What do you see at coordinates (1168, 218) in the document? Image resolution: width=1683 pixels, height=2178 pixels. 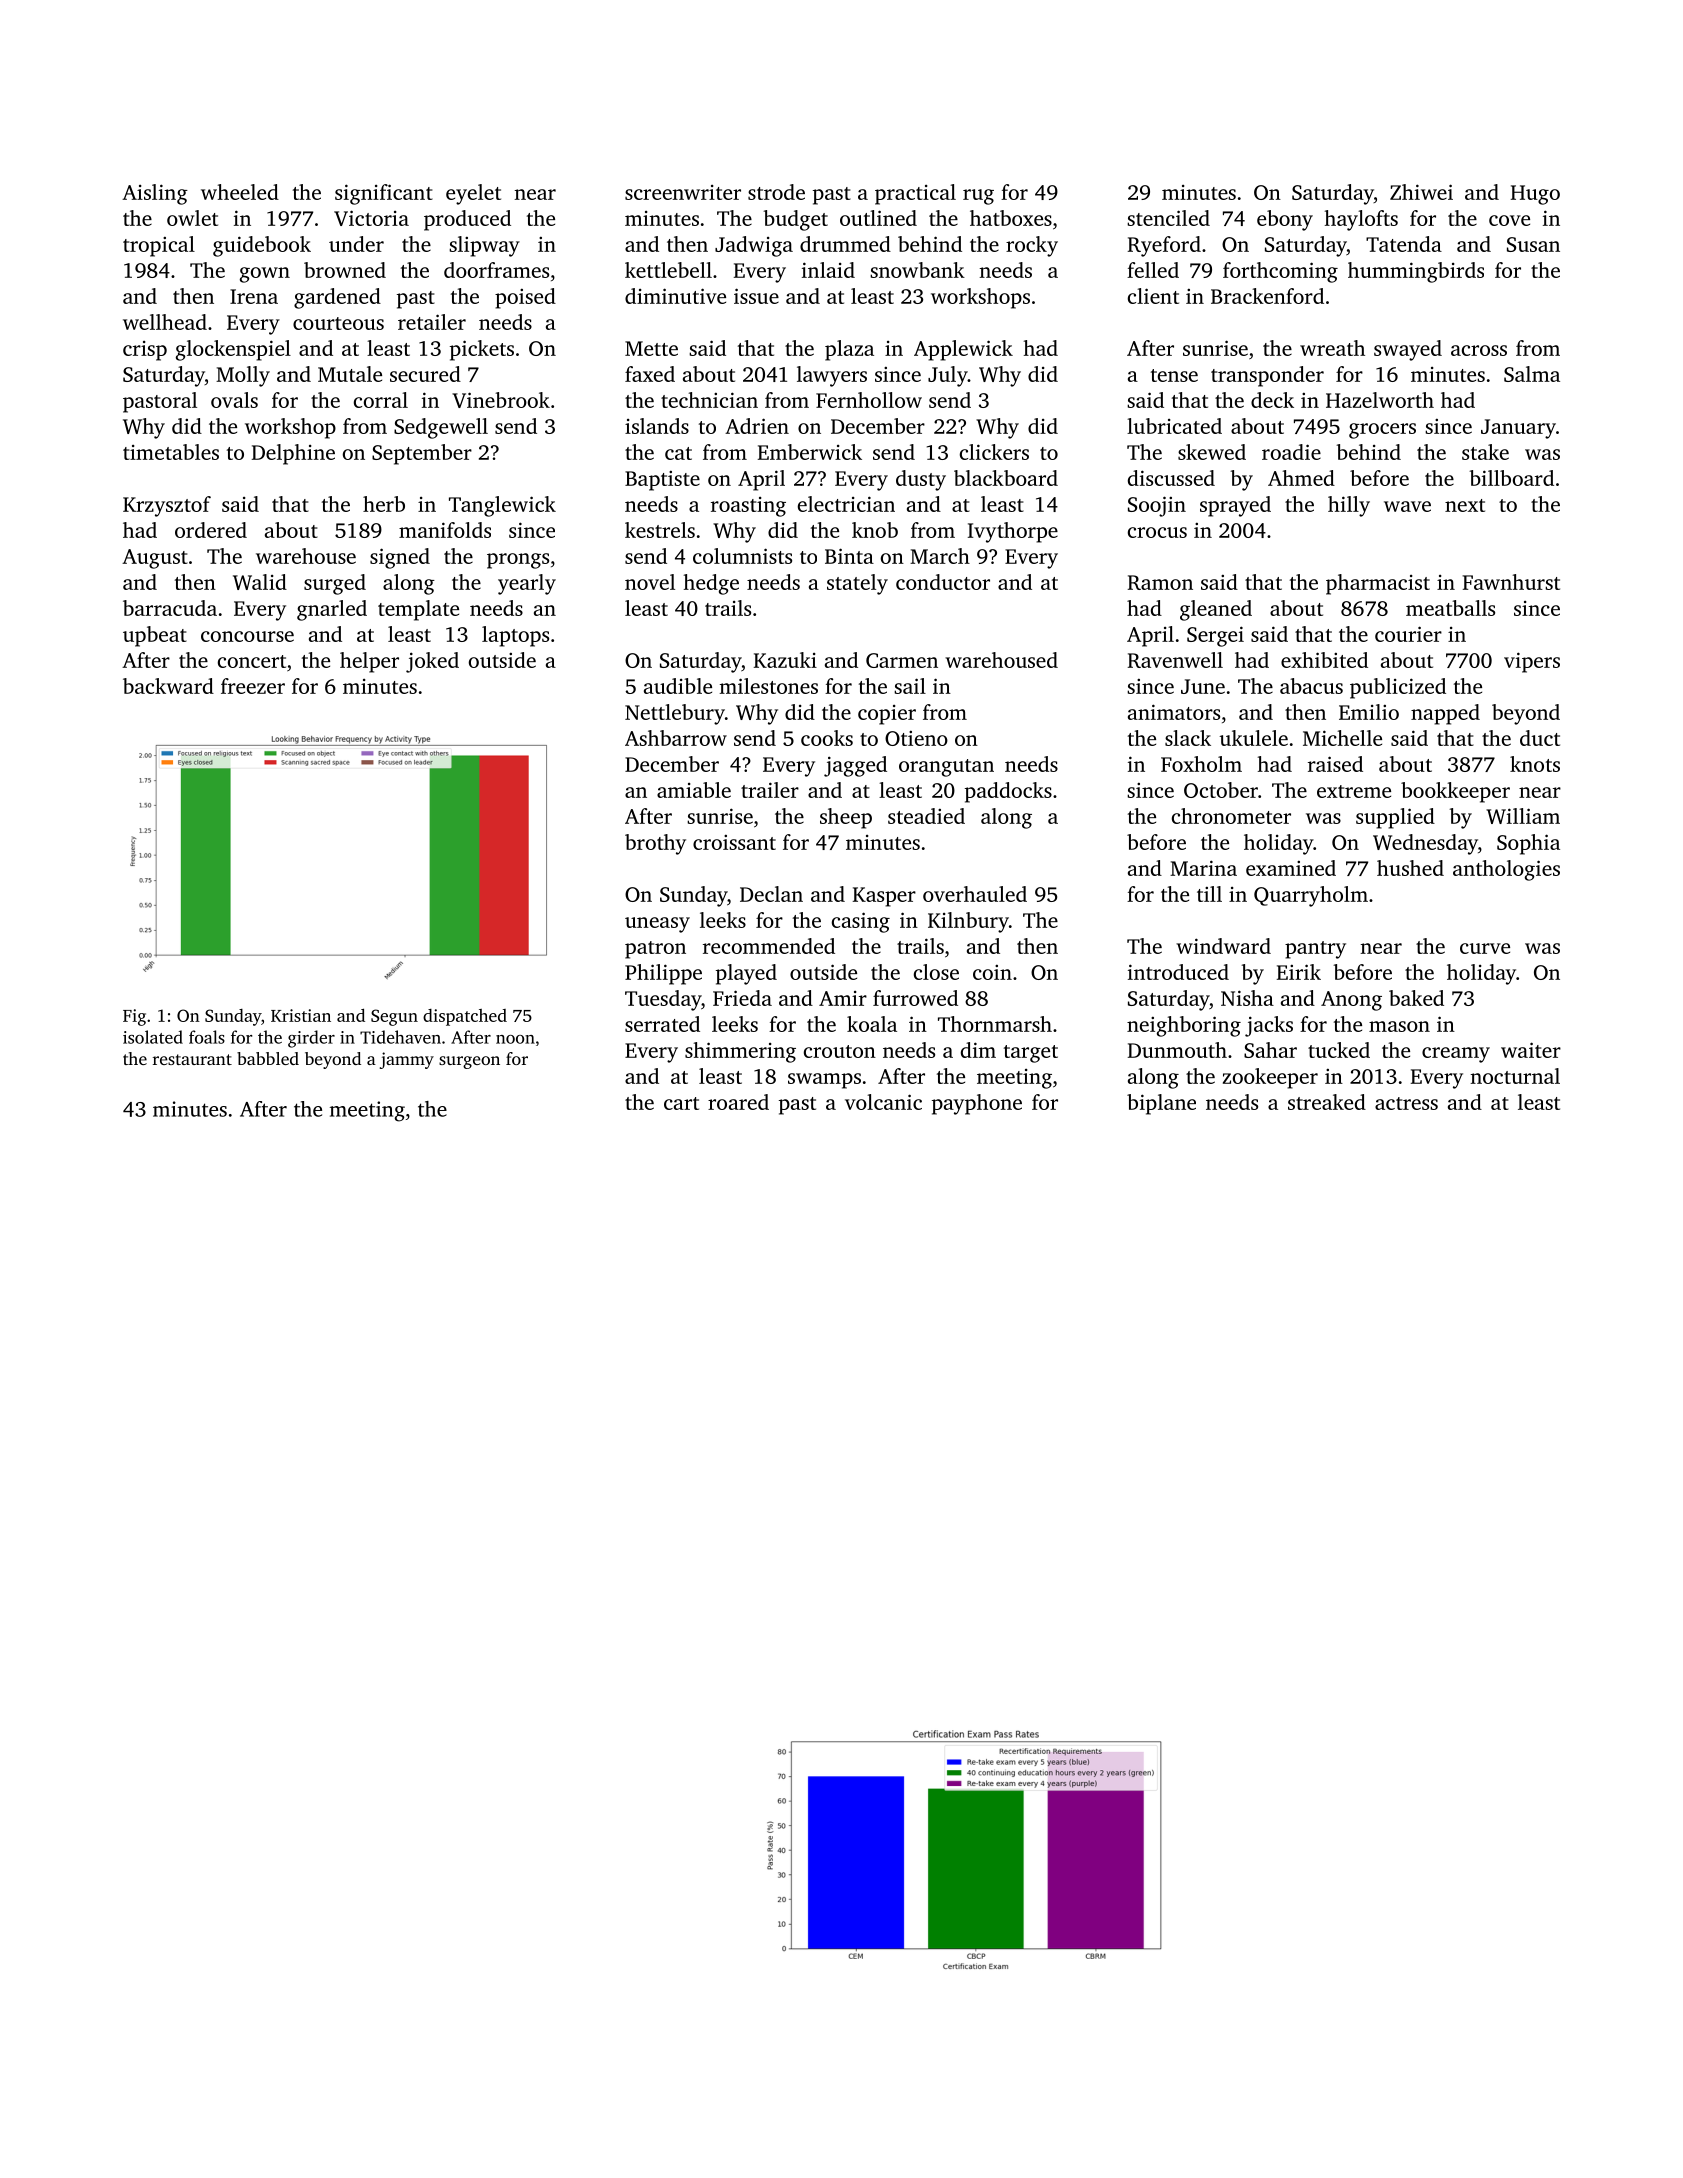 I see `stenciled` at bounding box center [1168, 218].
